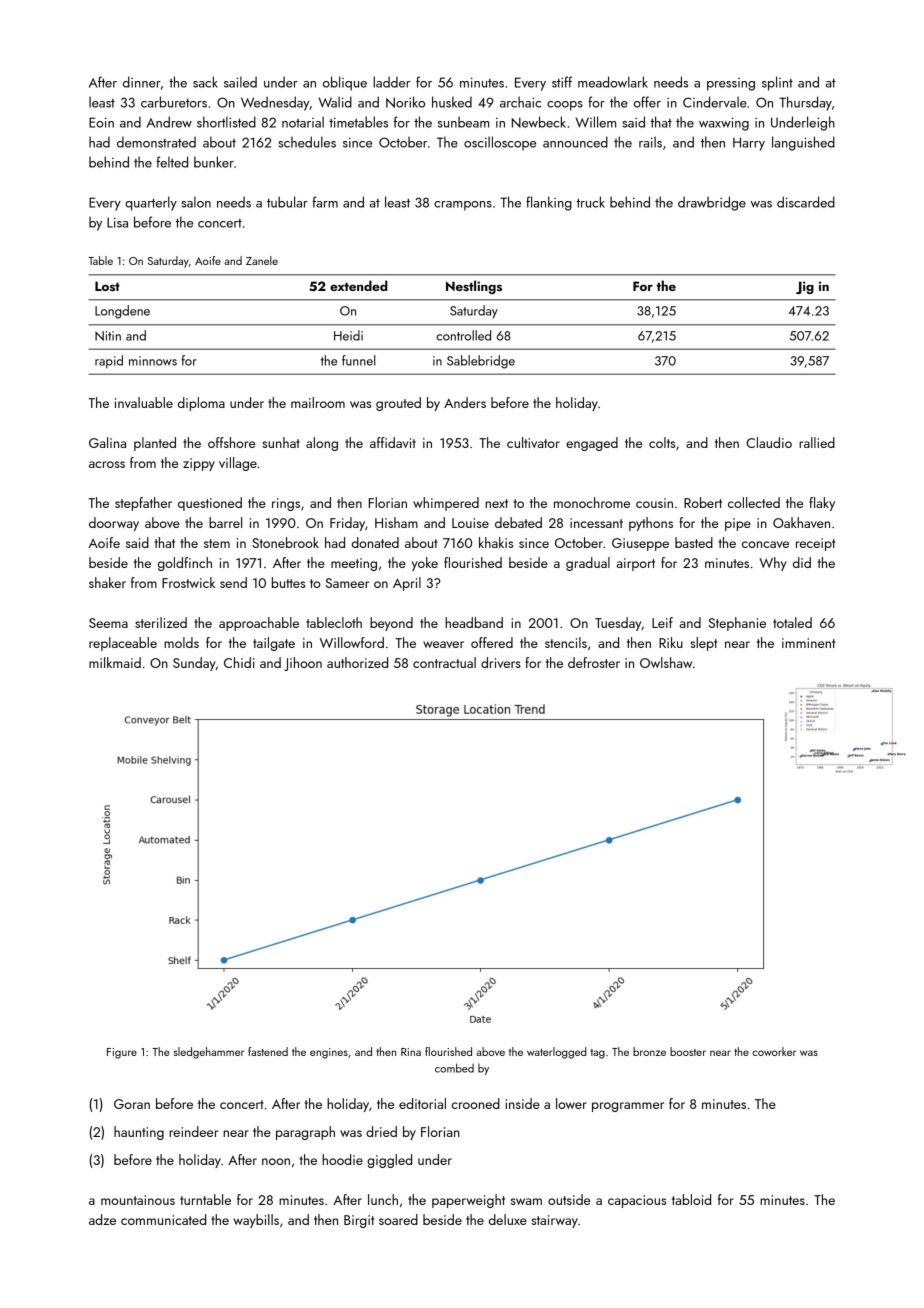  Describe the element at coordinates (654, 503) in the document. I see `cousin` at that location.
